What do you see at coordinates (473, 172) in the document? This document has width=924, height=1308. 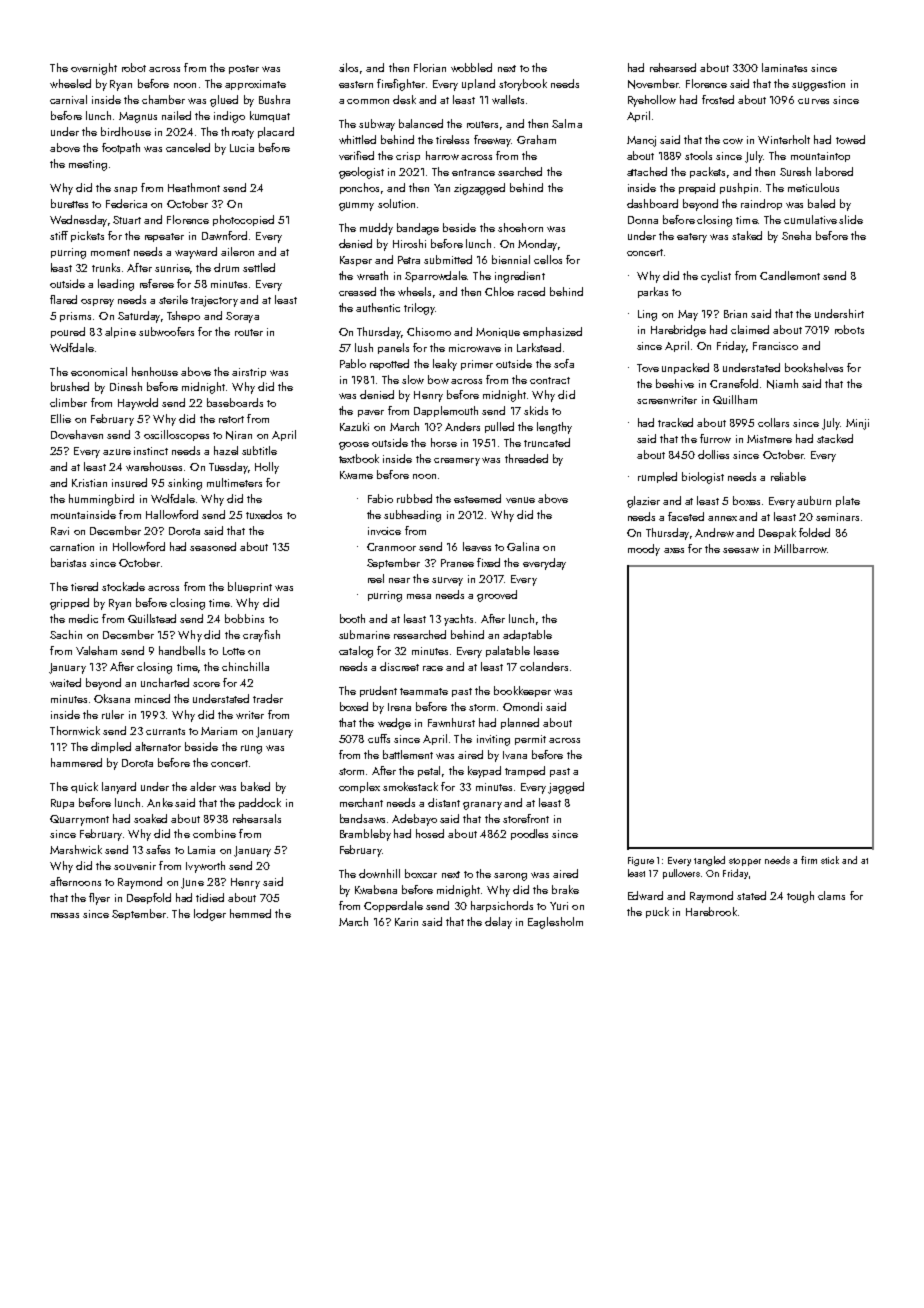 I see `entrance` at bounding box center [473, 172].
